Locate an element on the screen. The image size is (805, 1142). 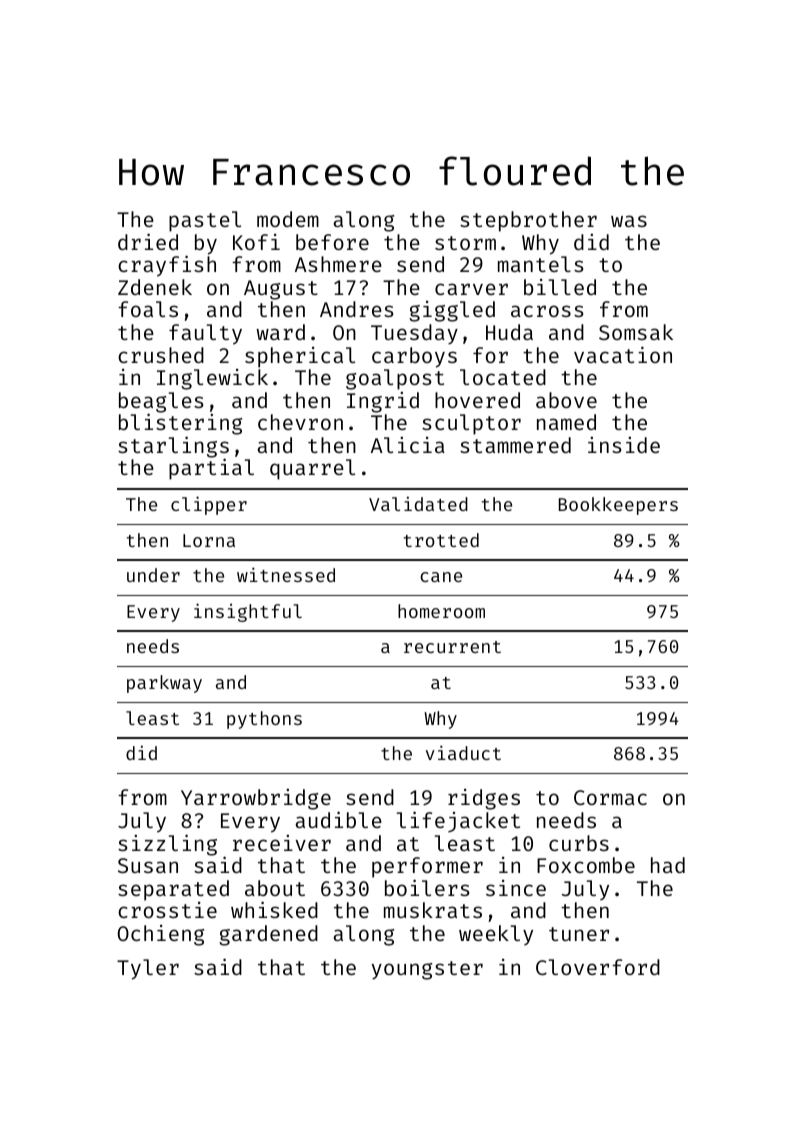
about is located at coordinates (275, 888).
